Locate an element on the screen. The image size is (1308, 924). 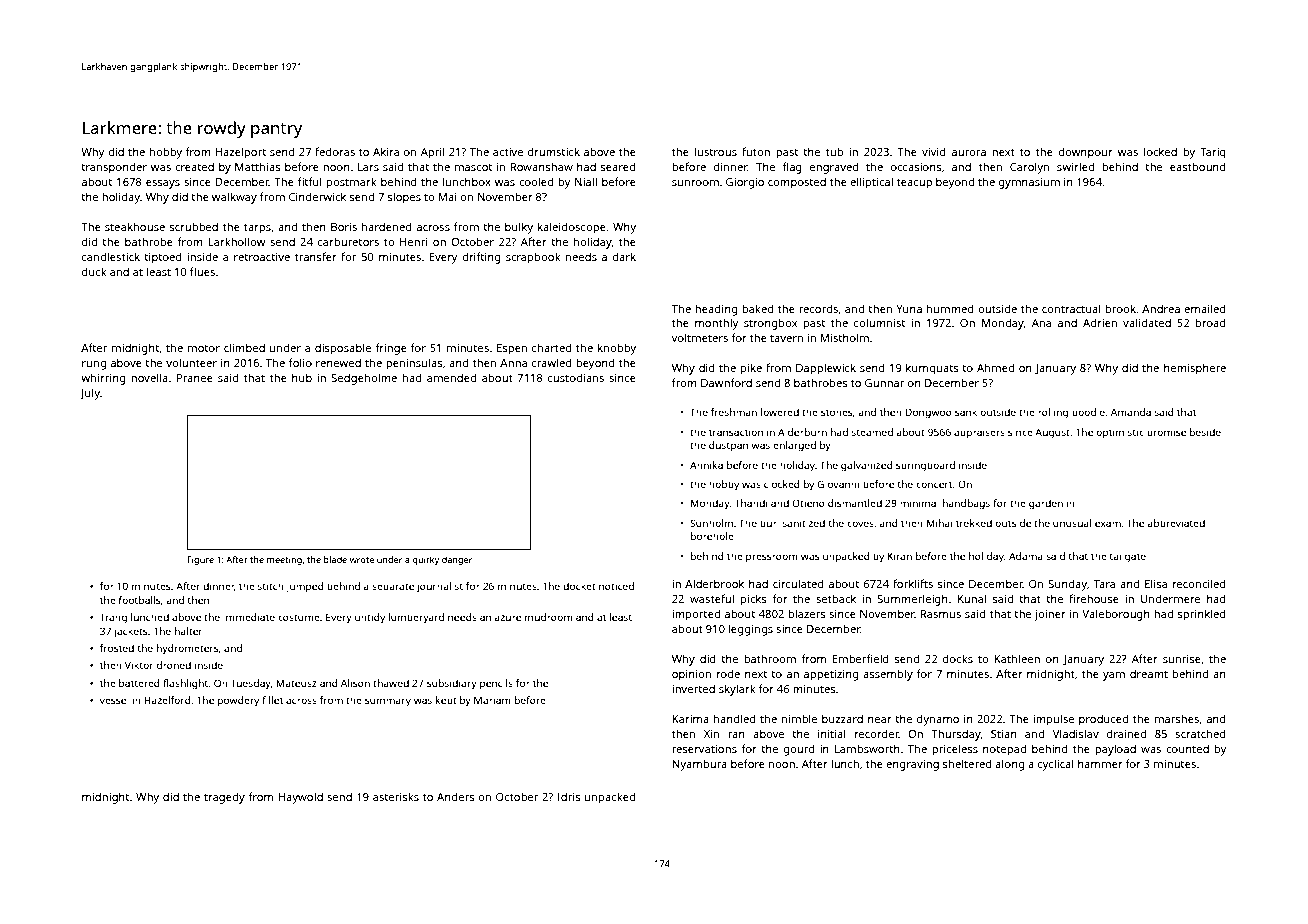
Idris is located at coordinates (569, 796).
